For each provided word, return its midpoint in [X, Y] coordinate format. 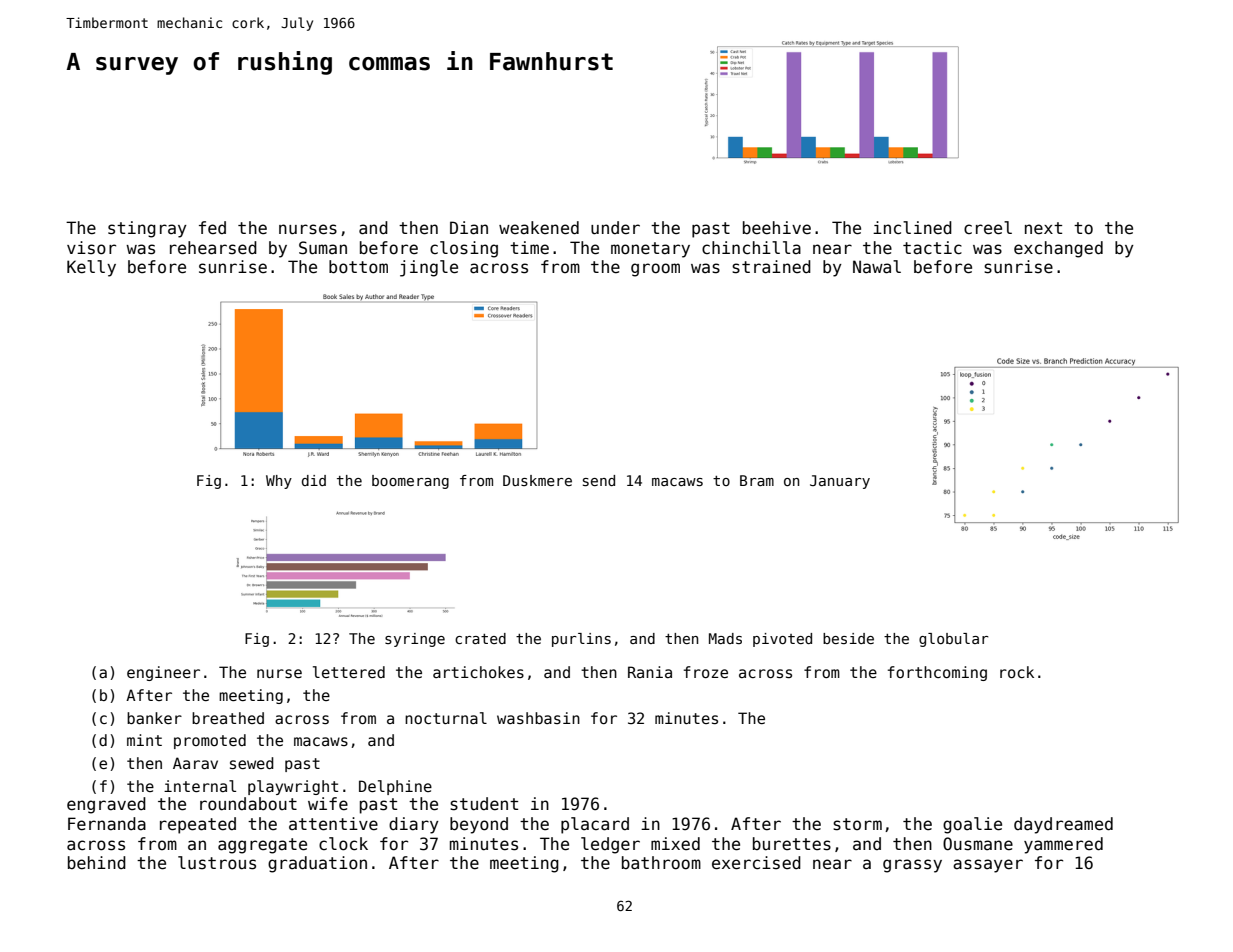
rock [1017, 672]
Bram [757, 480]
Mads [725, 638]
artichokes [478, 672]
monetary [650, 250]
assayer [988, 866]
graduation [317, 864]
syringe [415, 640]
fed [212, 228]
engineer [163, 673]
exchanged [1058, 249]
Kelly [91, 268]
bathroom [661, 863]
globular [953, 640]
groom [655, 270]
